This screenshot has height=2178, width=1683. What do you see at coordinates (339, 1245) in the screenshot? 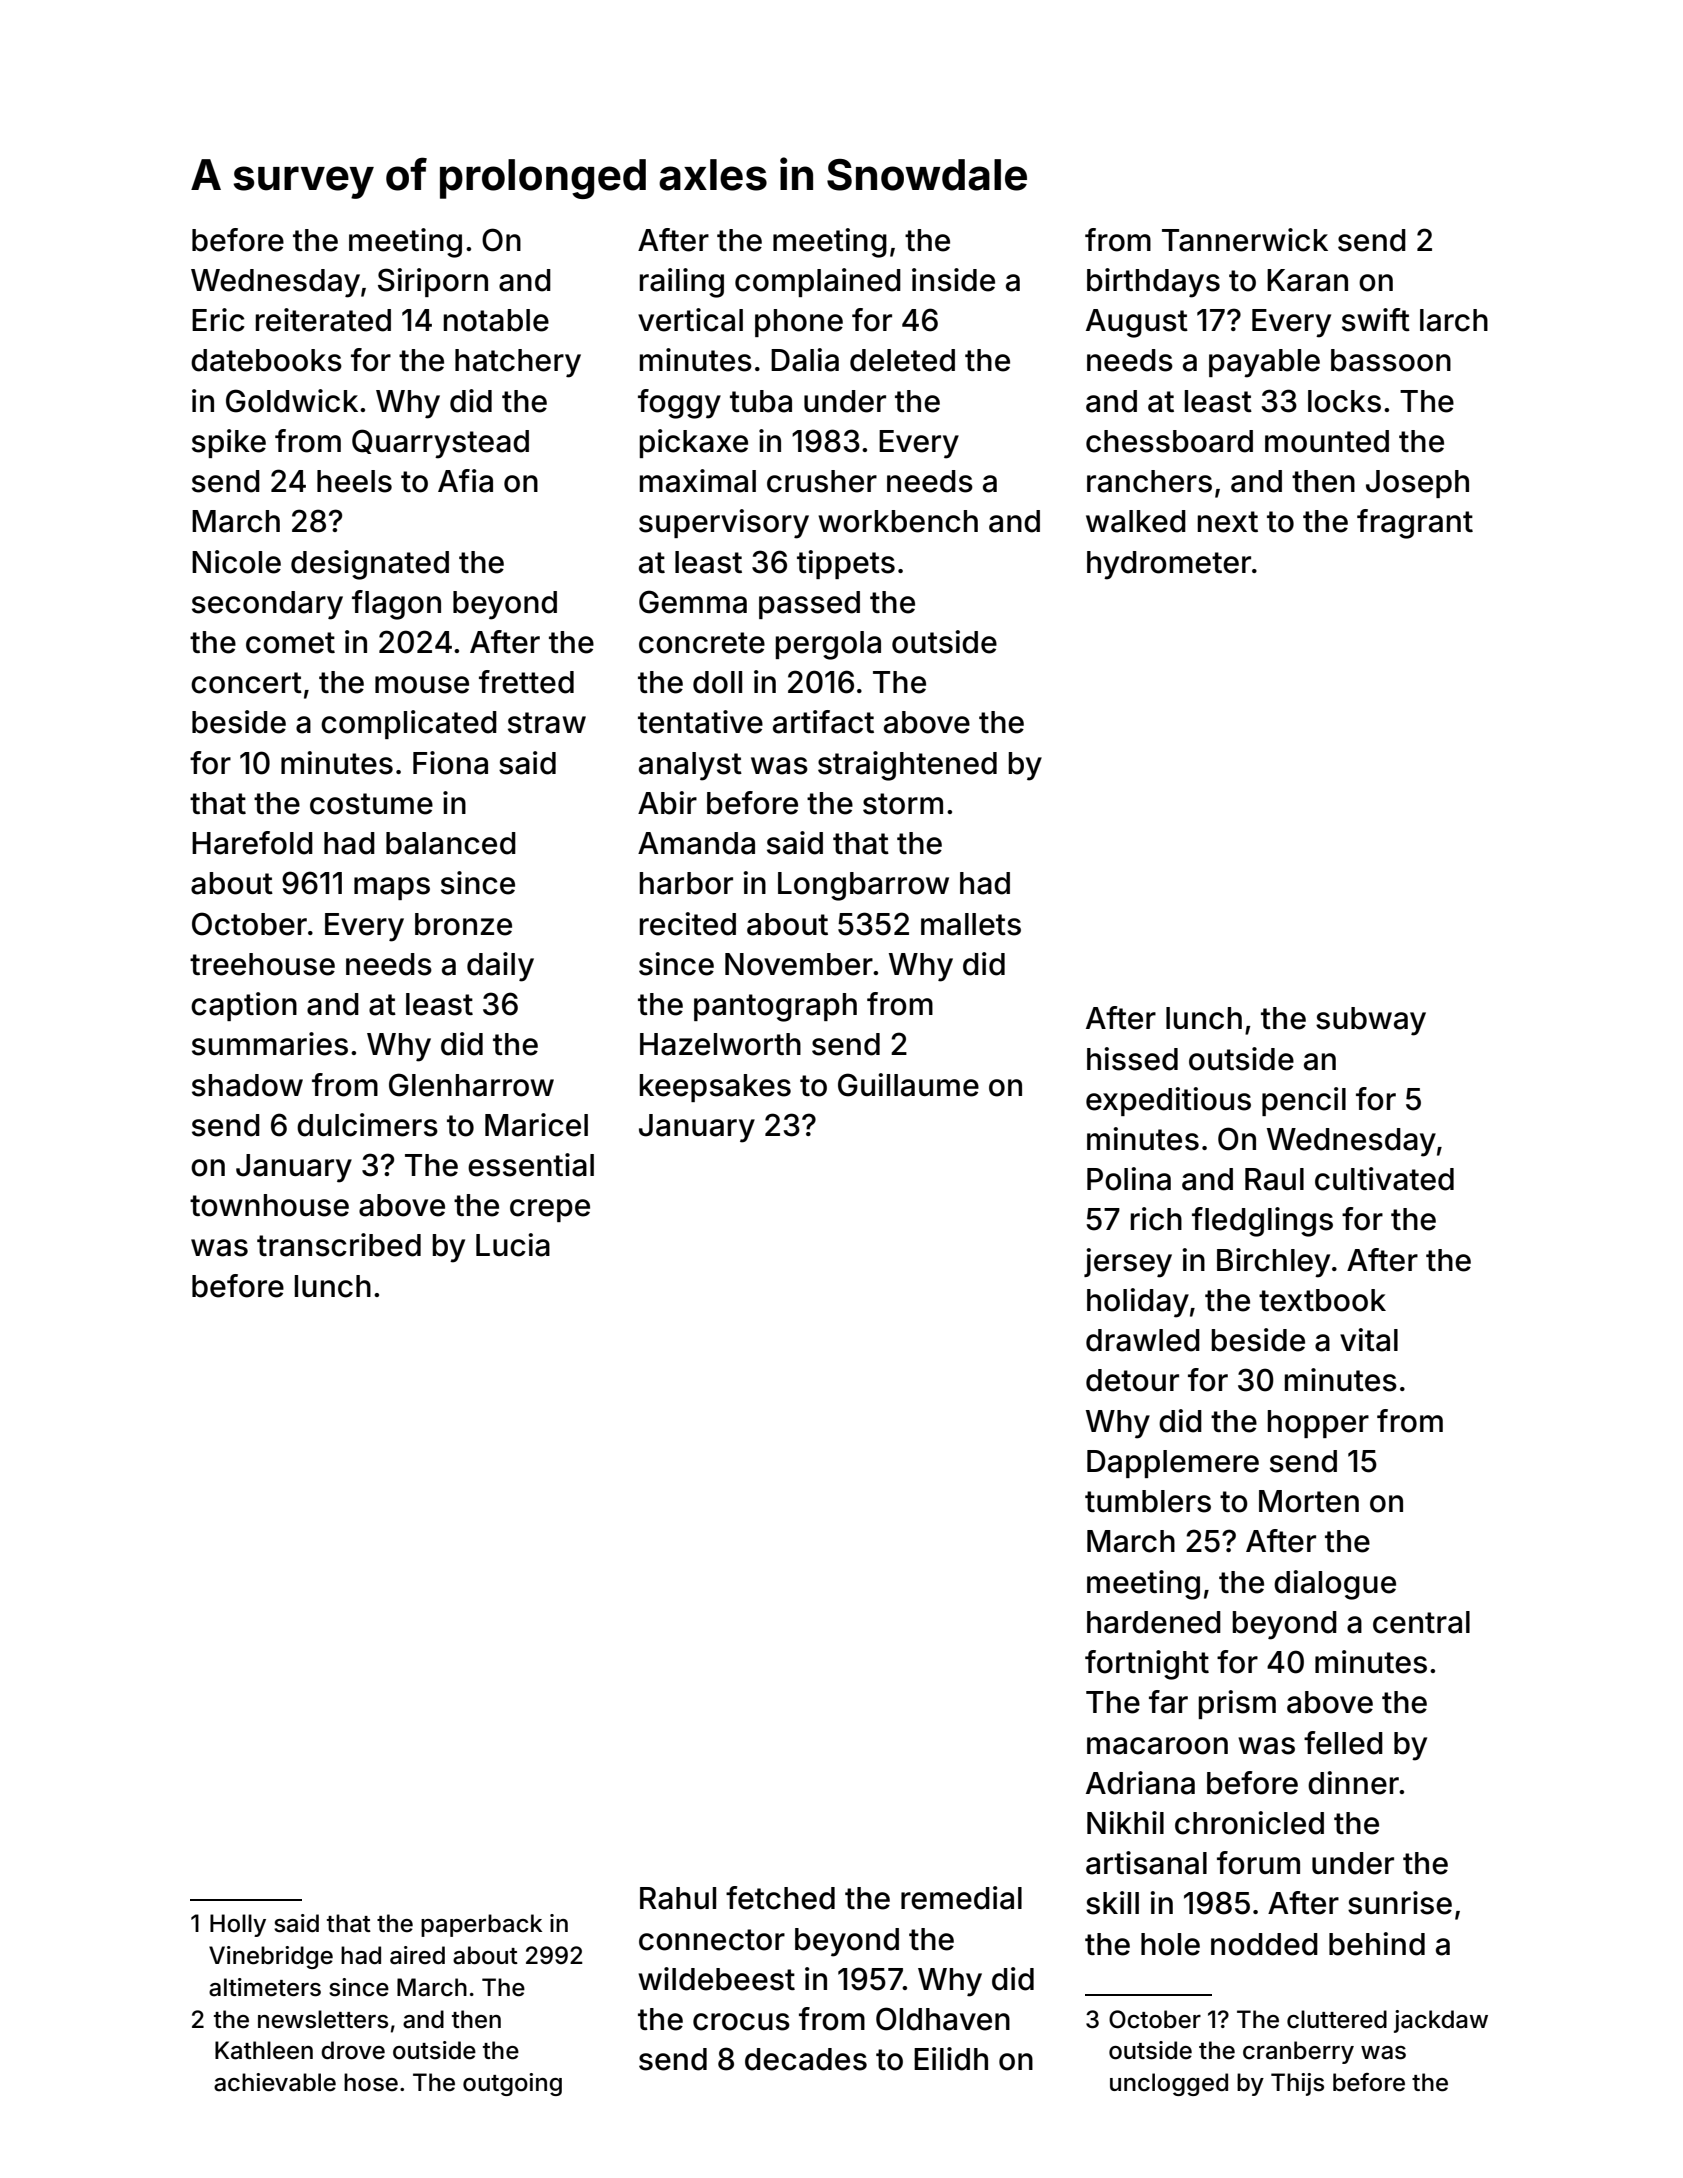
I see `transcribed` at bounding box center [339, 1245].
